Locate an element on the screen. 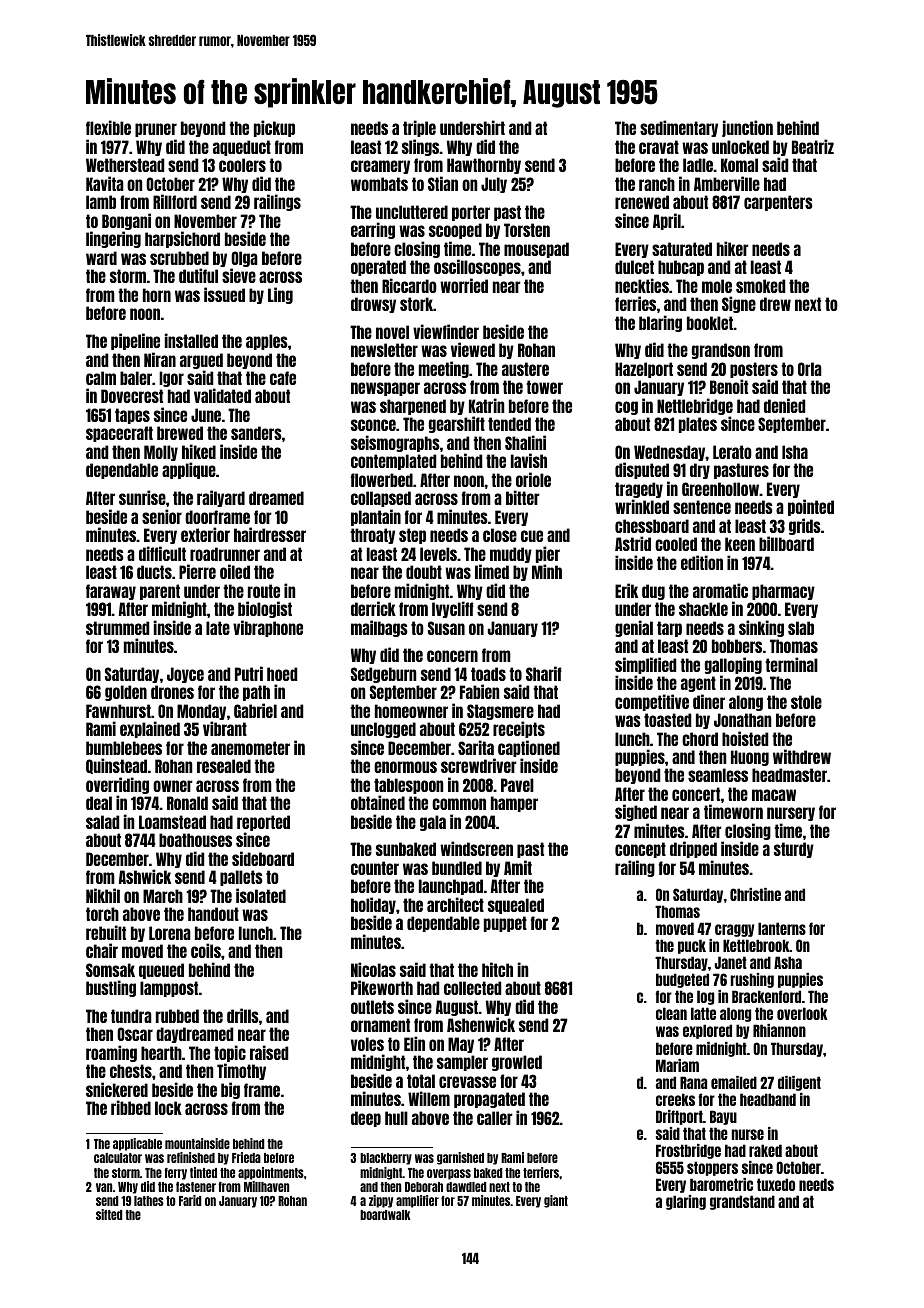 The height and width of the screenshot is (1308, 924). obtained is located at coordinates (378, 802).
